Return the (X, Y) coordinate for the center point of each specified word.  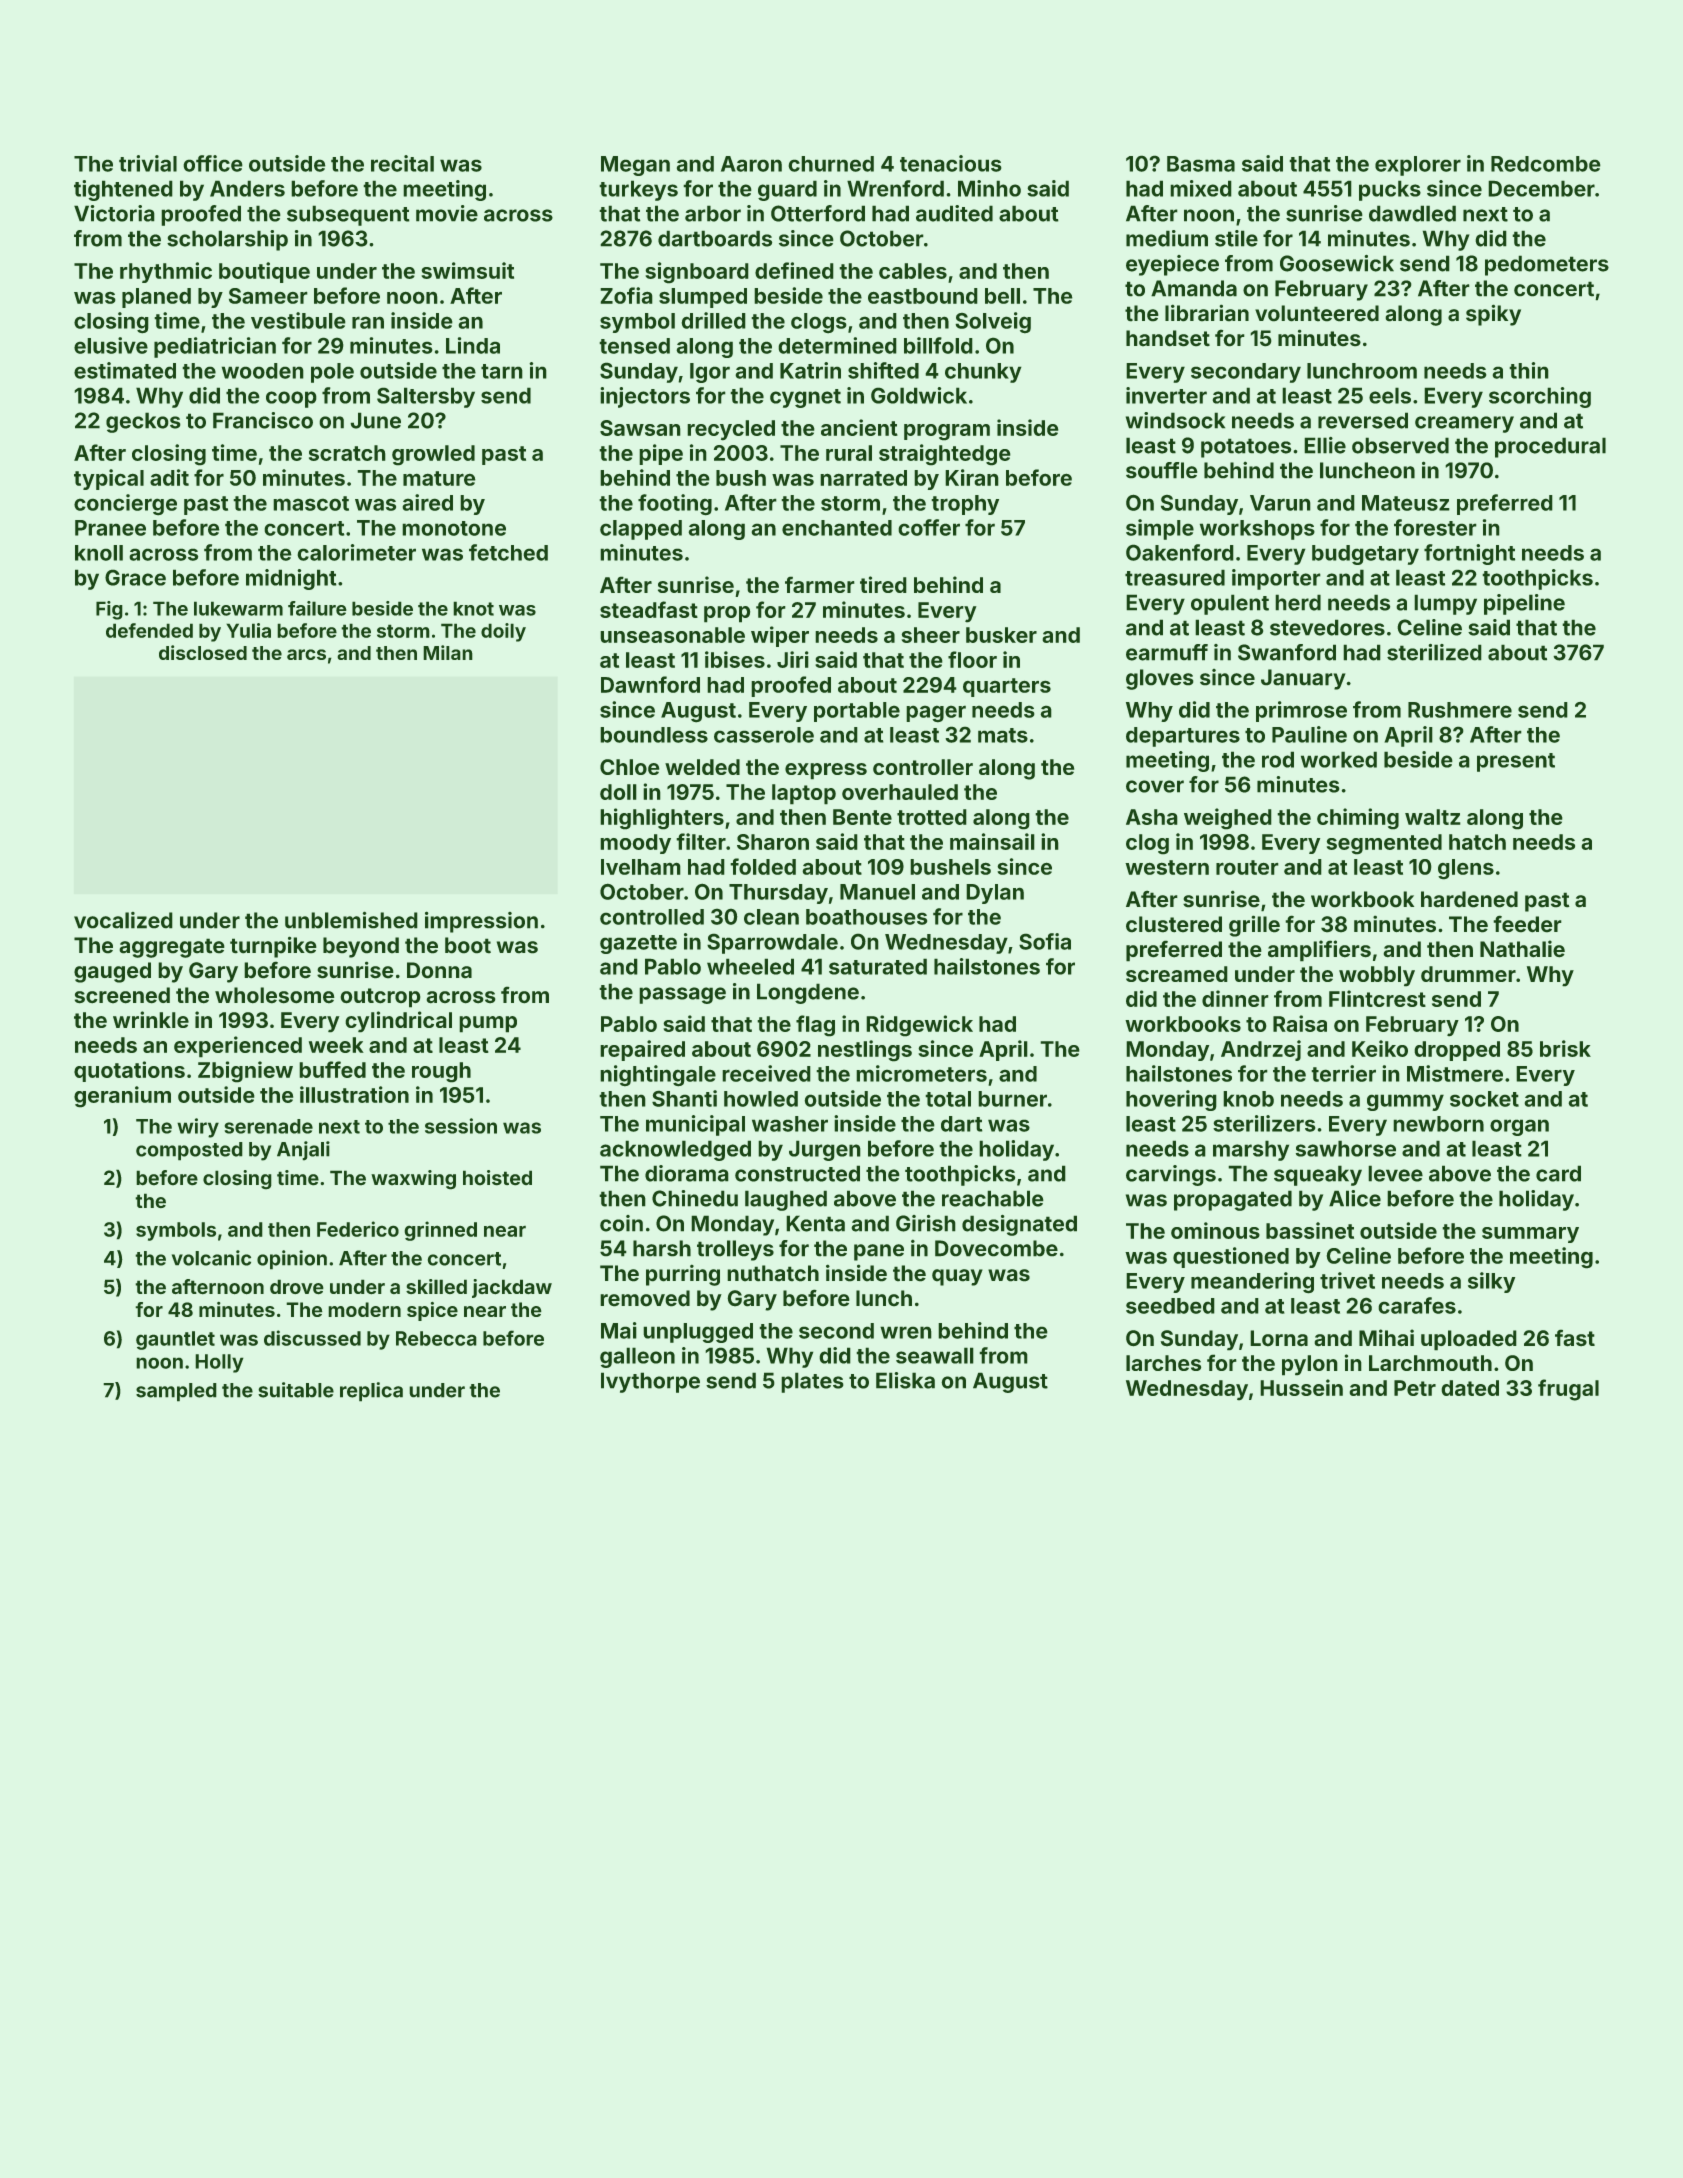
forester (1435, 527)
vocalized (123, 920)
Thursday (778, 894)
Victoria (114, 213)
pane (879, 1252)
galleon (637, 1357)
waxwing (413, 1180)
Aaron (751, 164)
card (1558, 1173)
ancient (859, 427)
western (1167, 867)
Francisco (263, 420)
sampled (176, 1392)
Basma (1201, 164)
